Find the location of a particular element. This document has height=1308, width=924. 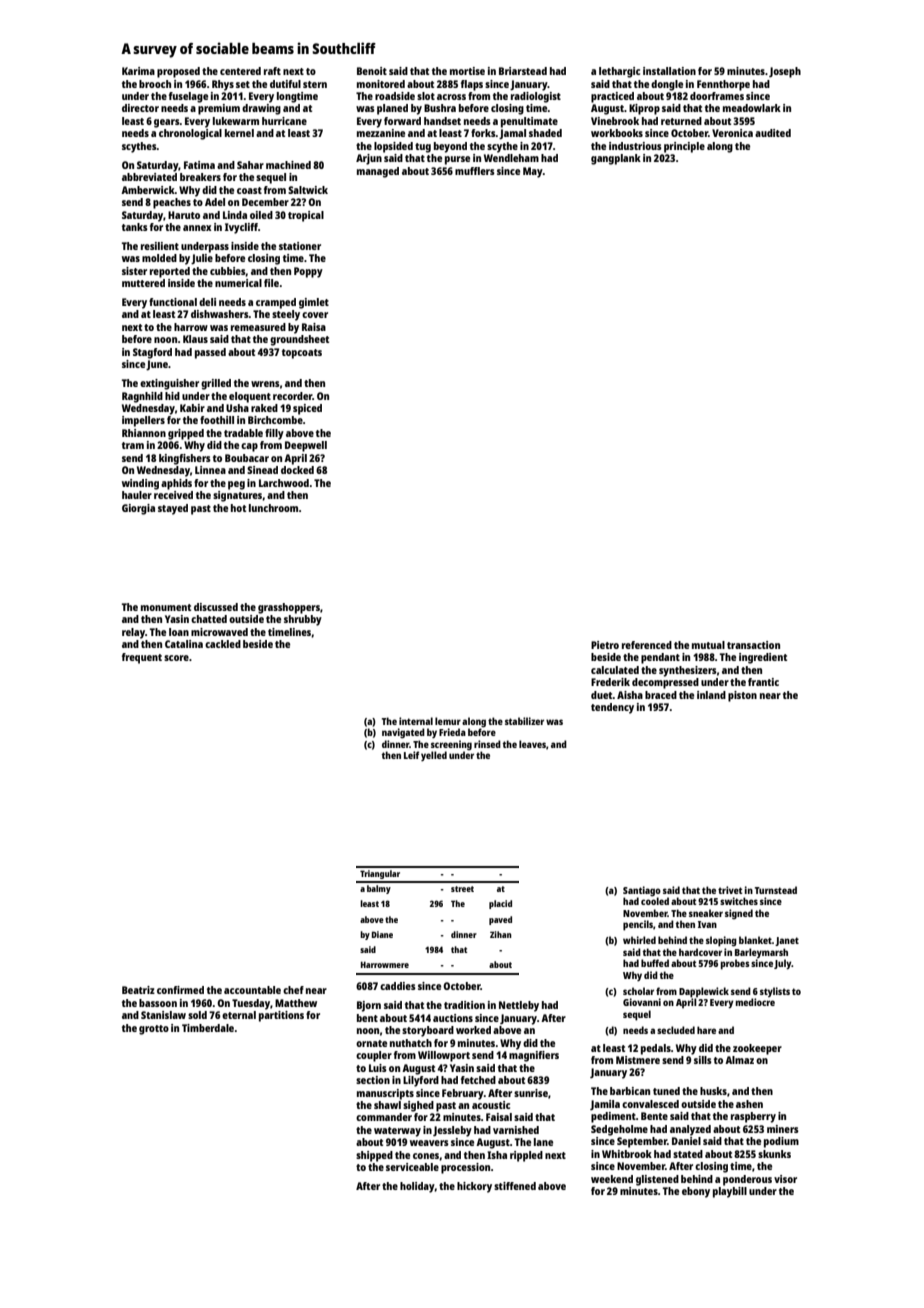

proposed is located at coordinates (178, 72).
